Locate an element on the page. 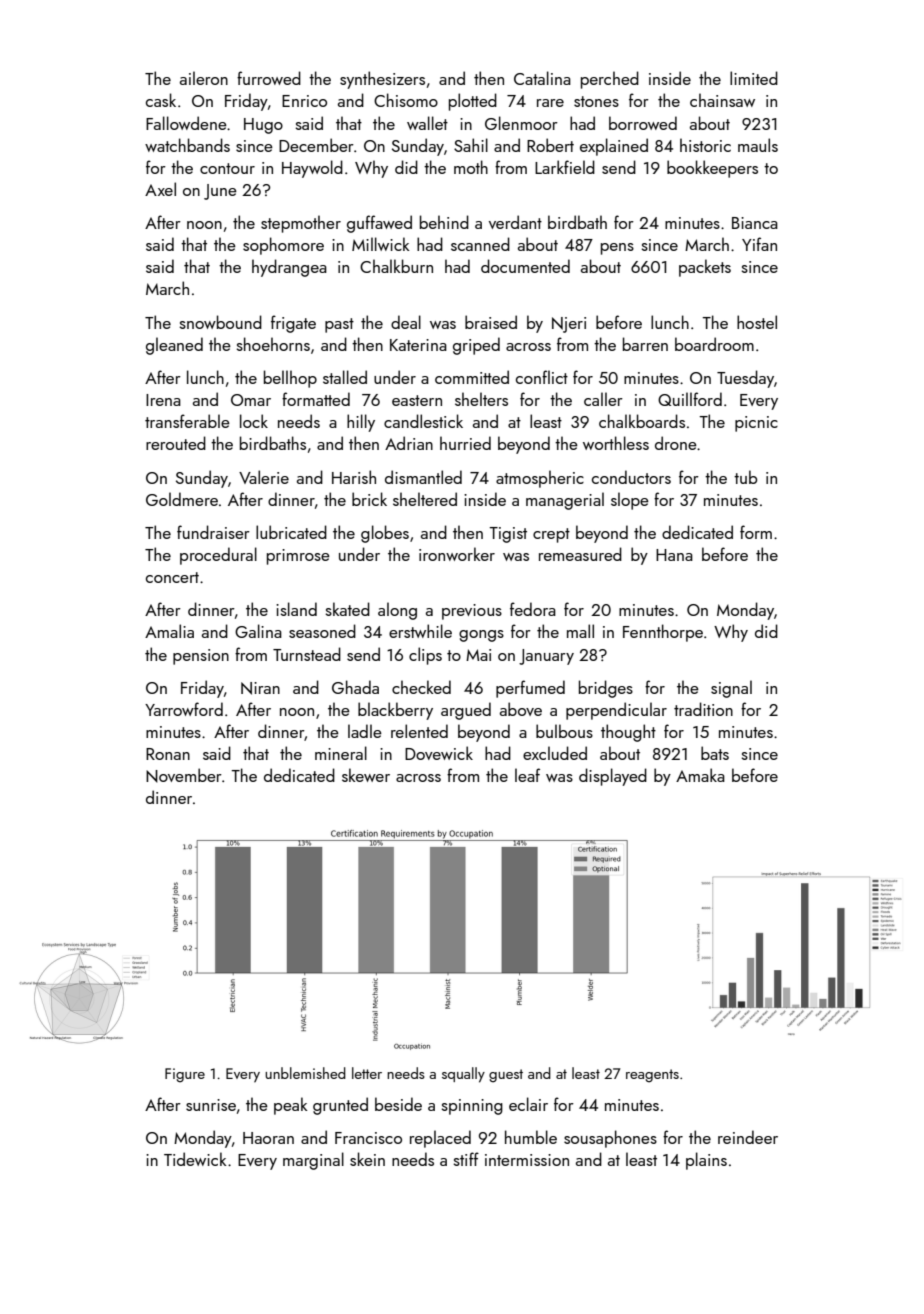 Image resolution: width=924 pixels, height=1314 pixels. tub is located at coordinates (745, 477).
